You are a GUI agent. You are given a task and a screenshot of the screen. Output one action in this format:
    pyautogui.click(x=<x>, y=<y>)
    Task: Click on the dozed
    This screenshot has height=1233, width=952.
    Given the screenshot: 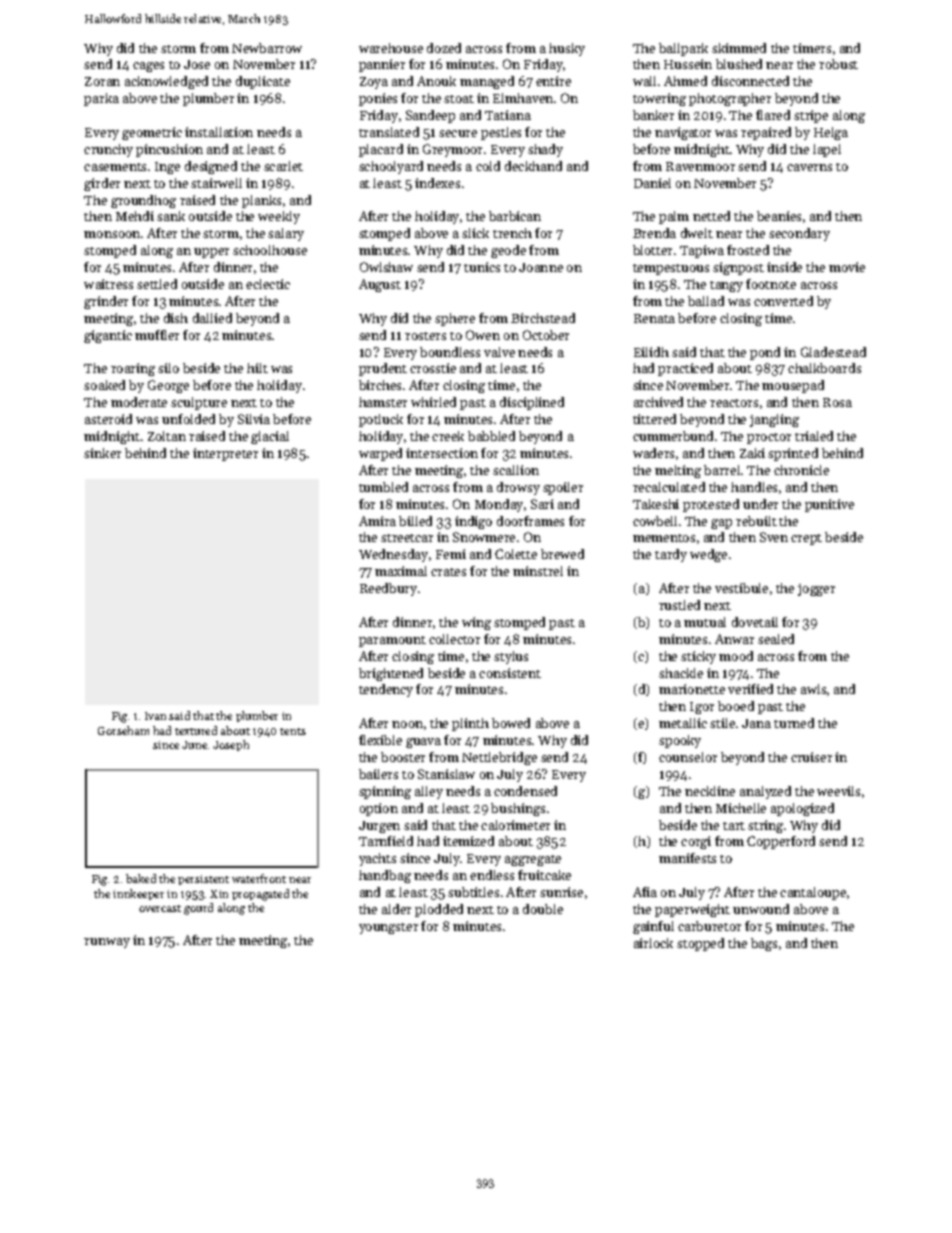 What is the action you would take?
    pyautogui.click(x=444, y=48)
